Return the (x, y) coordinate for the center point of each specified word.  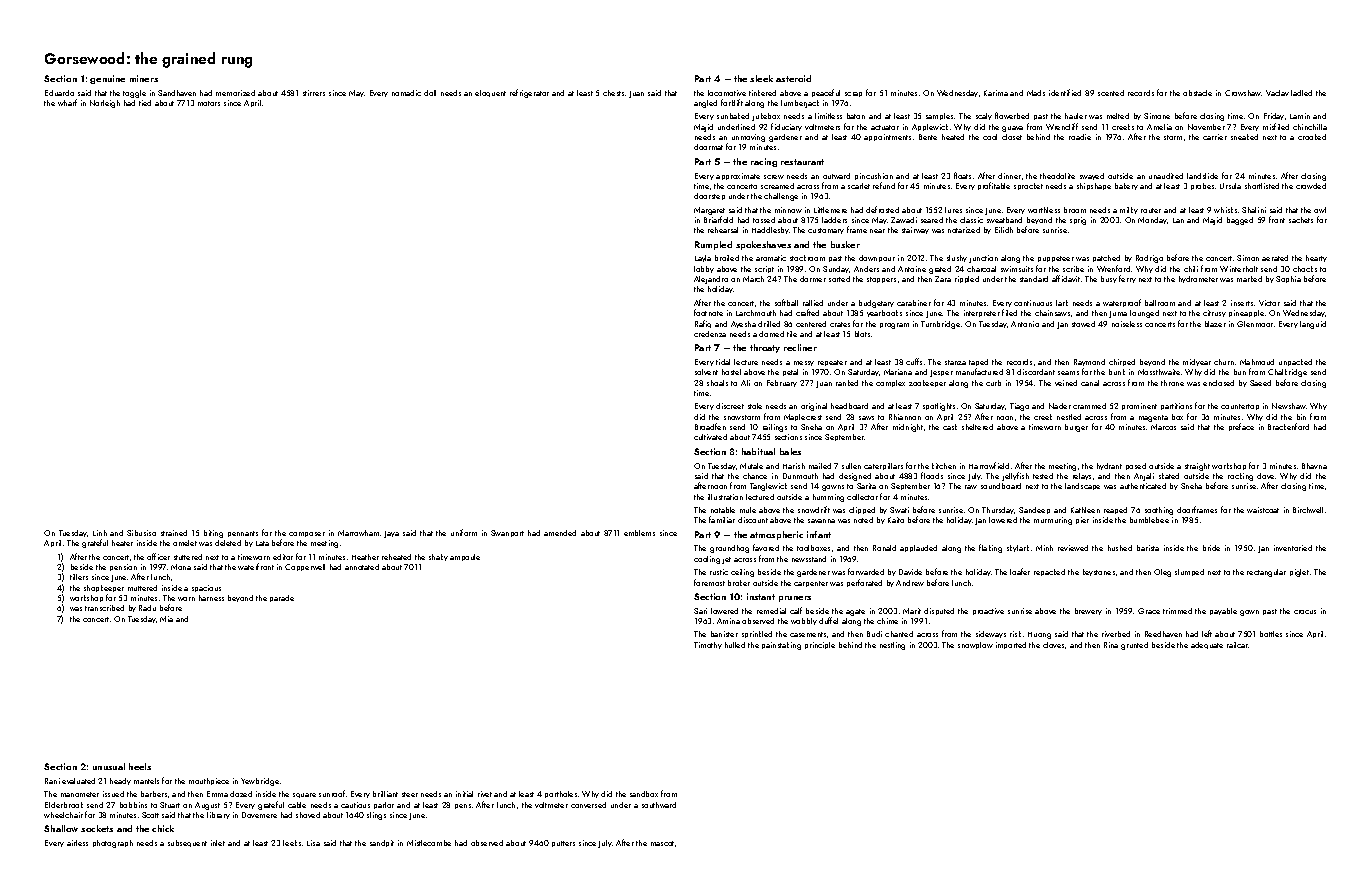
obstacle (1197, 93)
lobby (704, 269)
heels (140, 766)
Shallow (61, 828)
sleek (761, 78)
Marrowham (358, 533)
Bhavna (1314, 466)
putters (563, 844)
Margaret (709, 211)
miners (144, 78)
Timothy (708, 645)
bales (790, 451)
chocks (1305, 269)
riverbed (1116, 634)
